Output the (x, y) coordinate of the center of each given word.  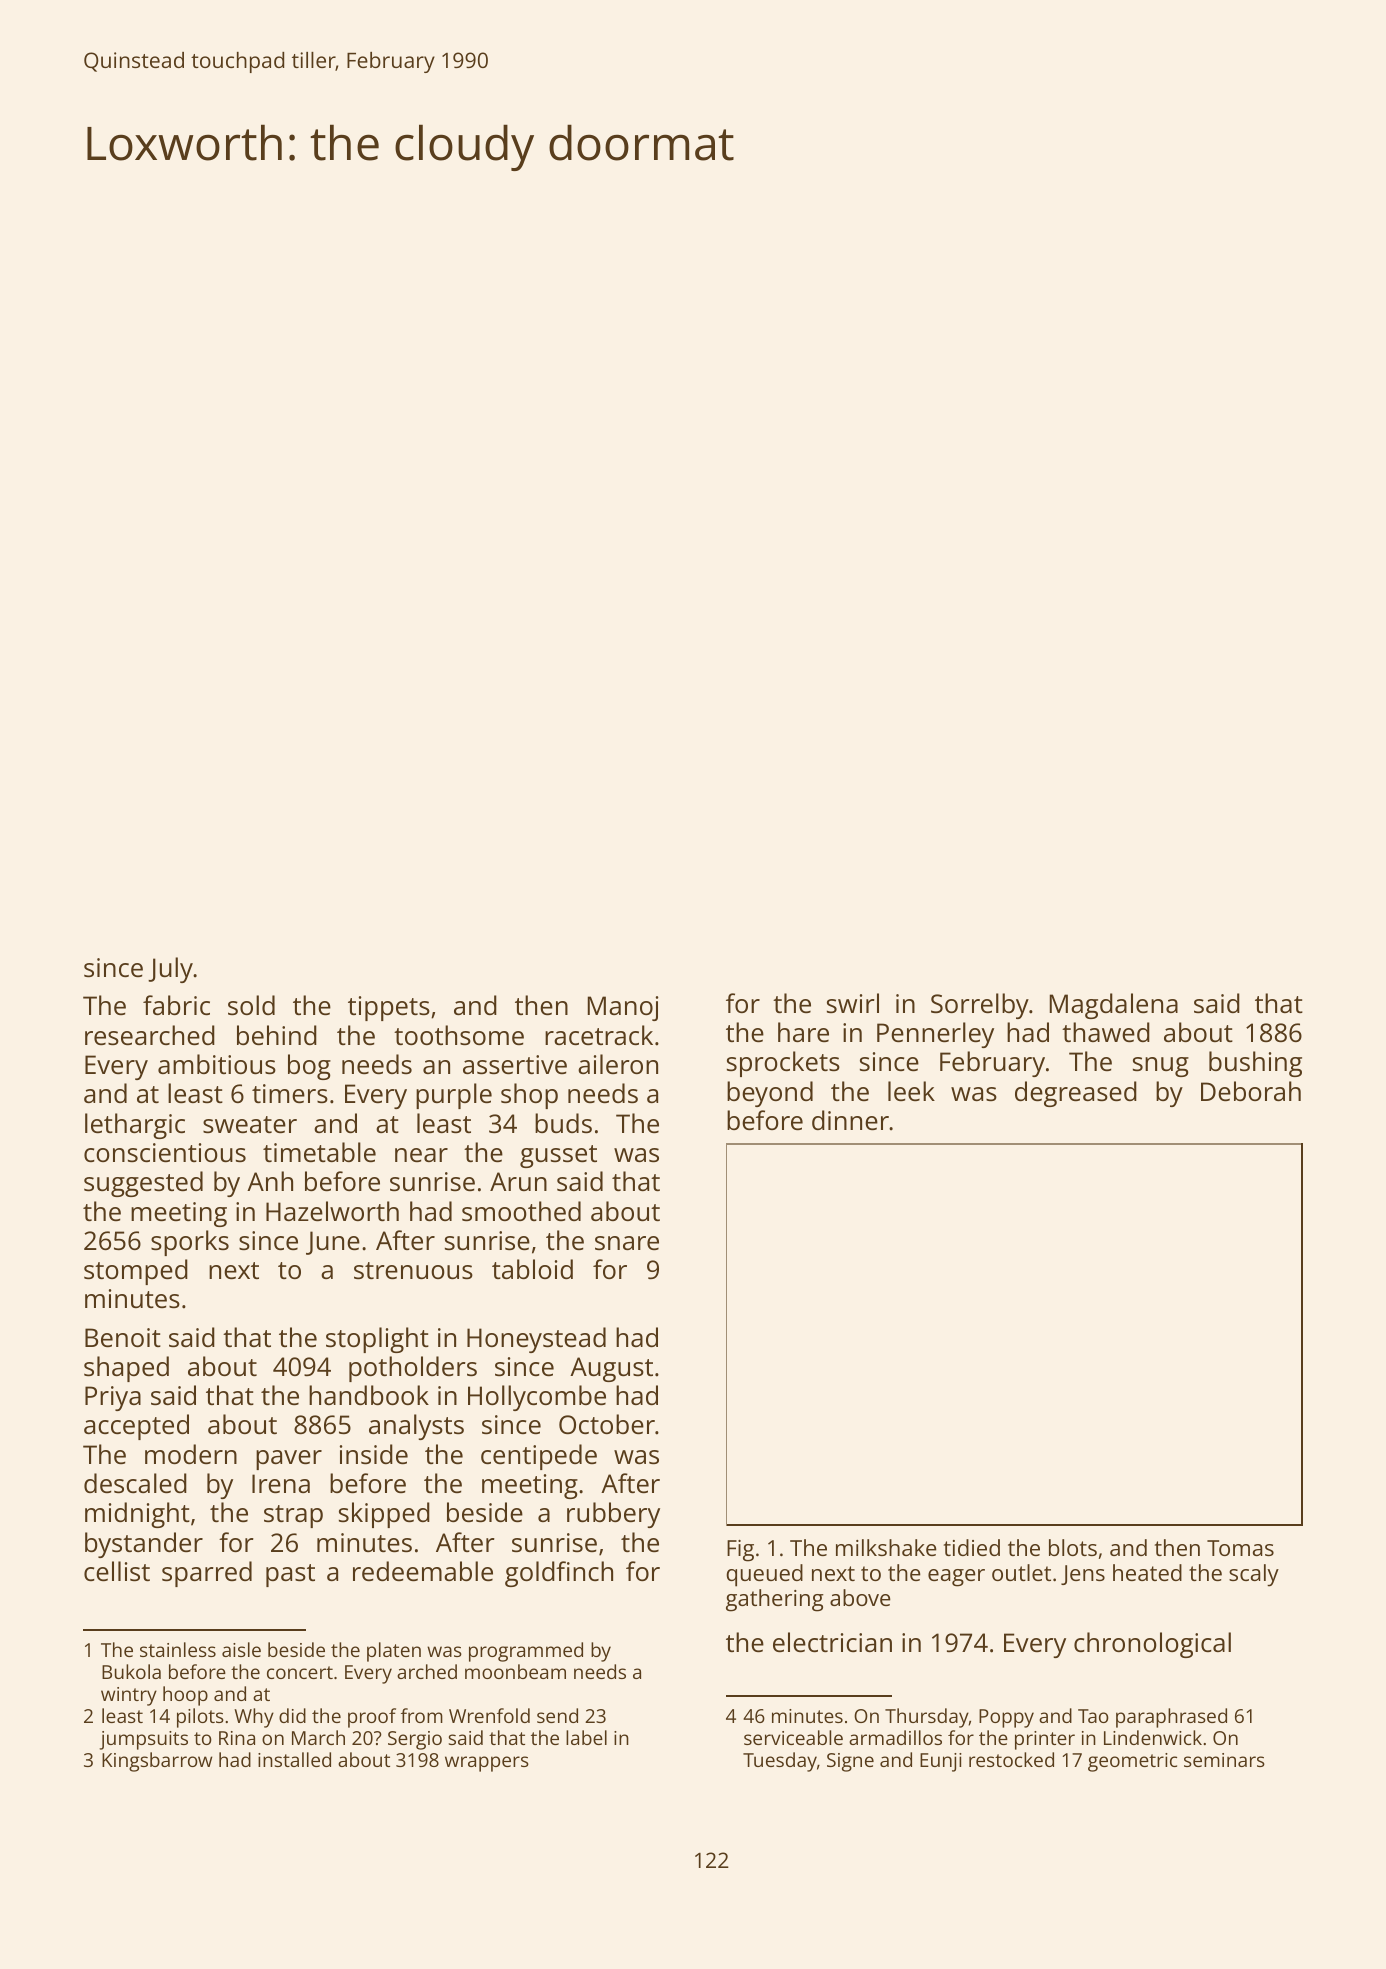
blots (1073, 1547)
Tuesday (780, 1762)
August (611, 1369)
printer (1045, 1740)
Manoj (623, 1008)
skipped (384, 1515)
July (170, 970)
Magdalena (1114, 1006)
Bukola (131, 1671)
